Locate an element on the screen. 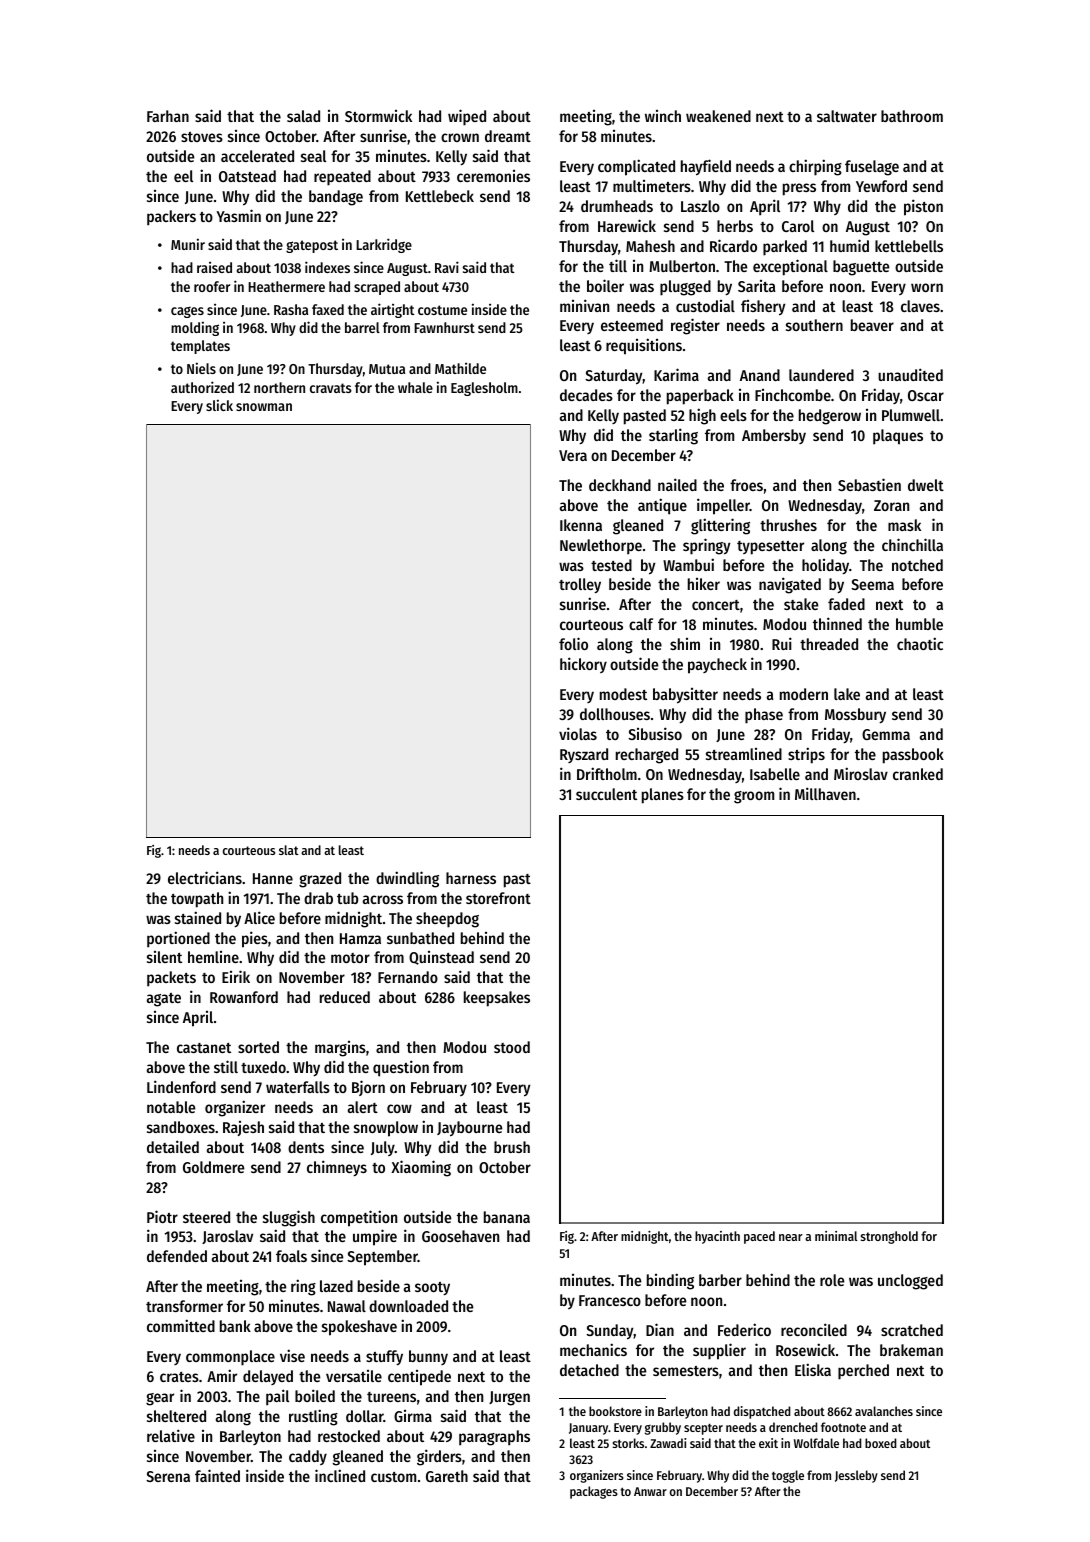 Image resolution: width=1090 pixels, height=1542 pixels. stronghold is located at coordinates (889, 1237).
